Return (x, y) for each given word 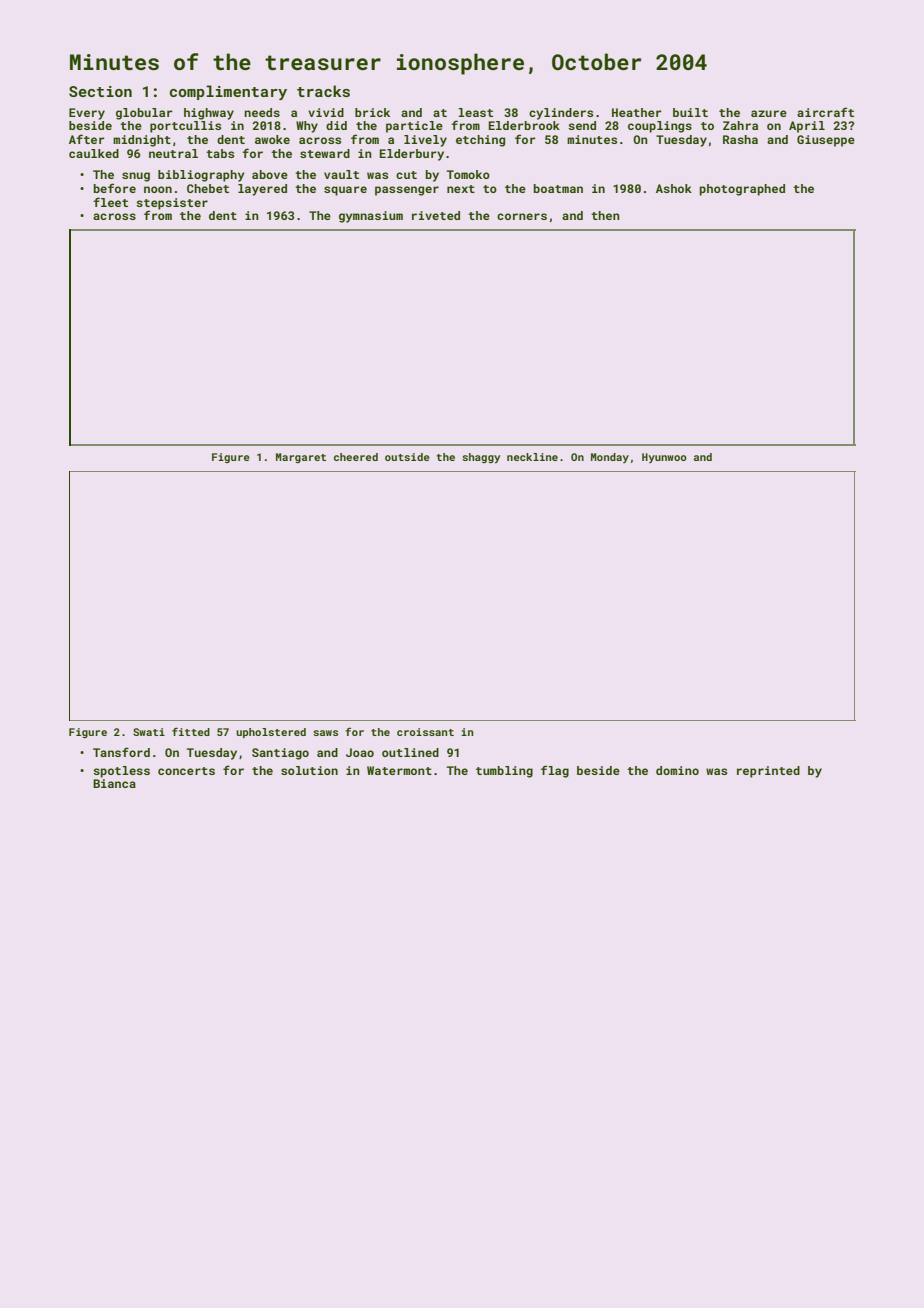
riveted (436, 215)
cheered (356, 457)
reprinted (768, 772)
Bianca (114, 783)
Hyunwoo (664, 458)
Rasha (740, 139)
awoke (272, 139)
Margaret (301, 458)
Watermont (399, 770)
